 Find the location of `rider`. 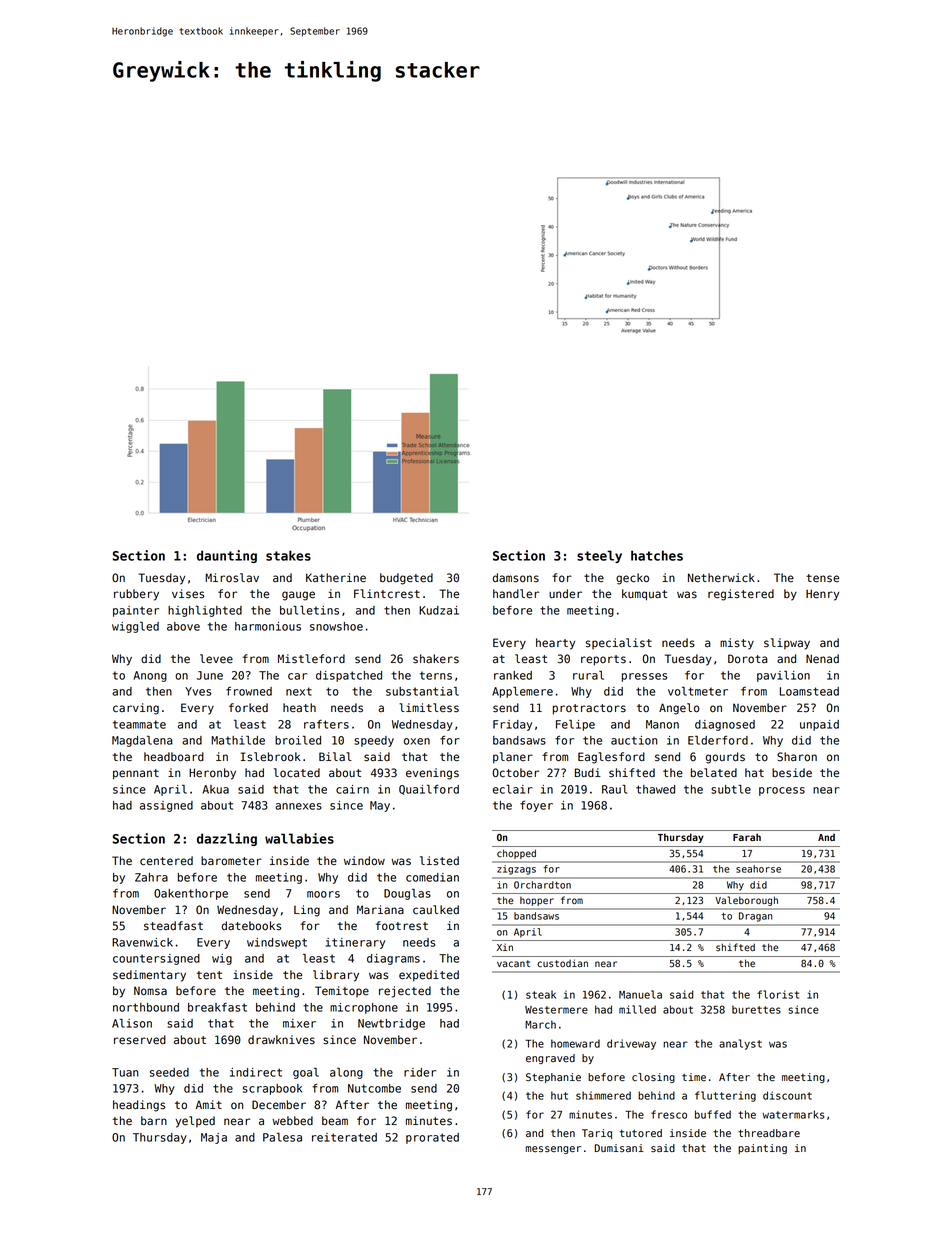

rider is located at coordinates (420, 1072).
